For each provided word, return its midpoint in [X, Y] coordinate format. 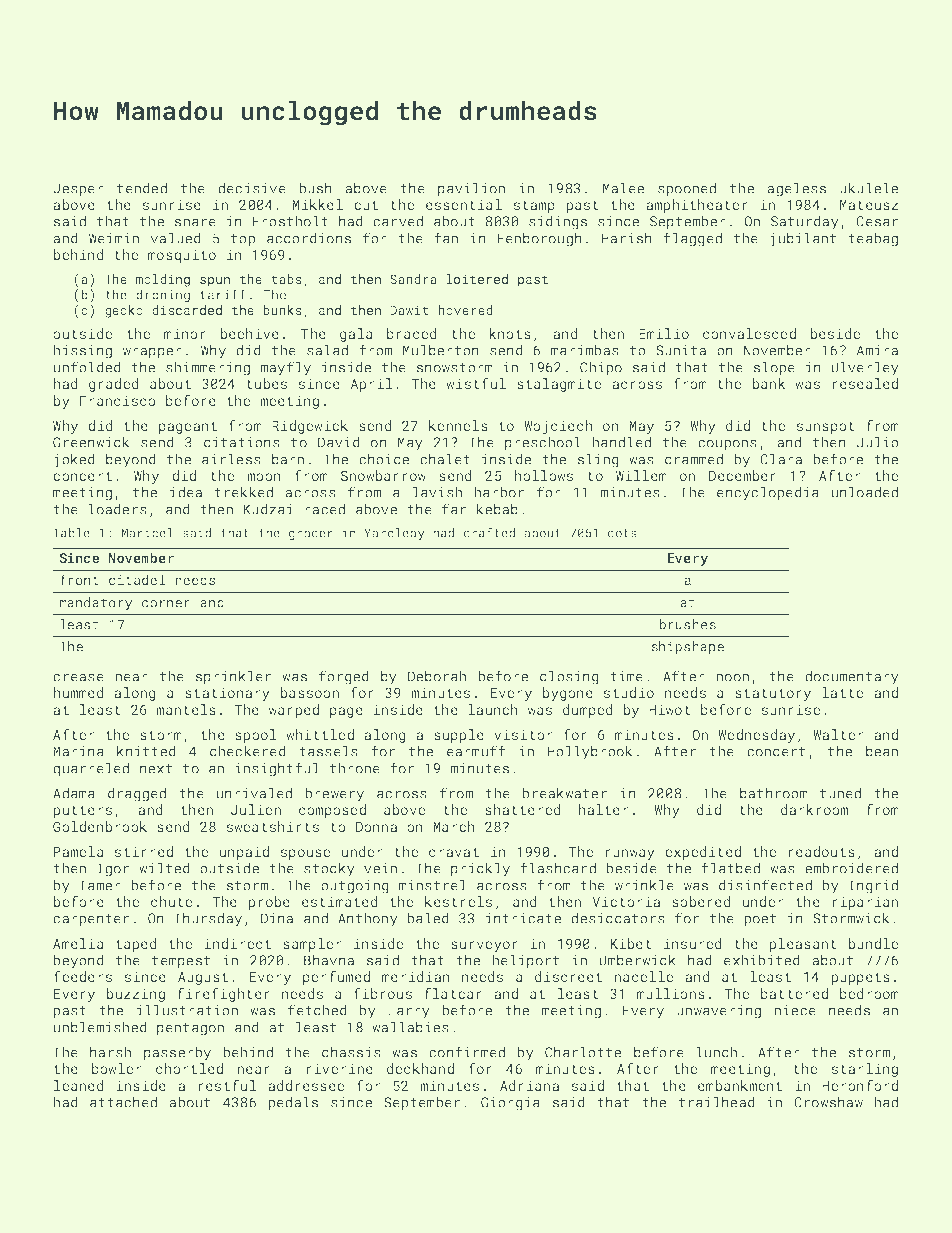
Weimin [114, 238]
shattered [523, 809]
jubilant [803, 239]
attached [123, 1102]
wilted [164, 868]
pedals [293, 1103]
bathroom [774, 793]
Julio [878, 442]
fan [446, 238]
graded [114, 385]
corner [166, 604]
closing [569, 677]
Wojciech [558, 427]
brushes [687, 624]
